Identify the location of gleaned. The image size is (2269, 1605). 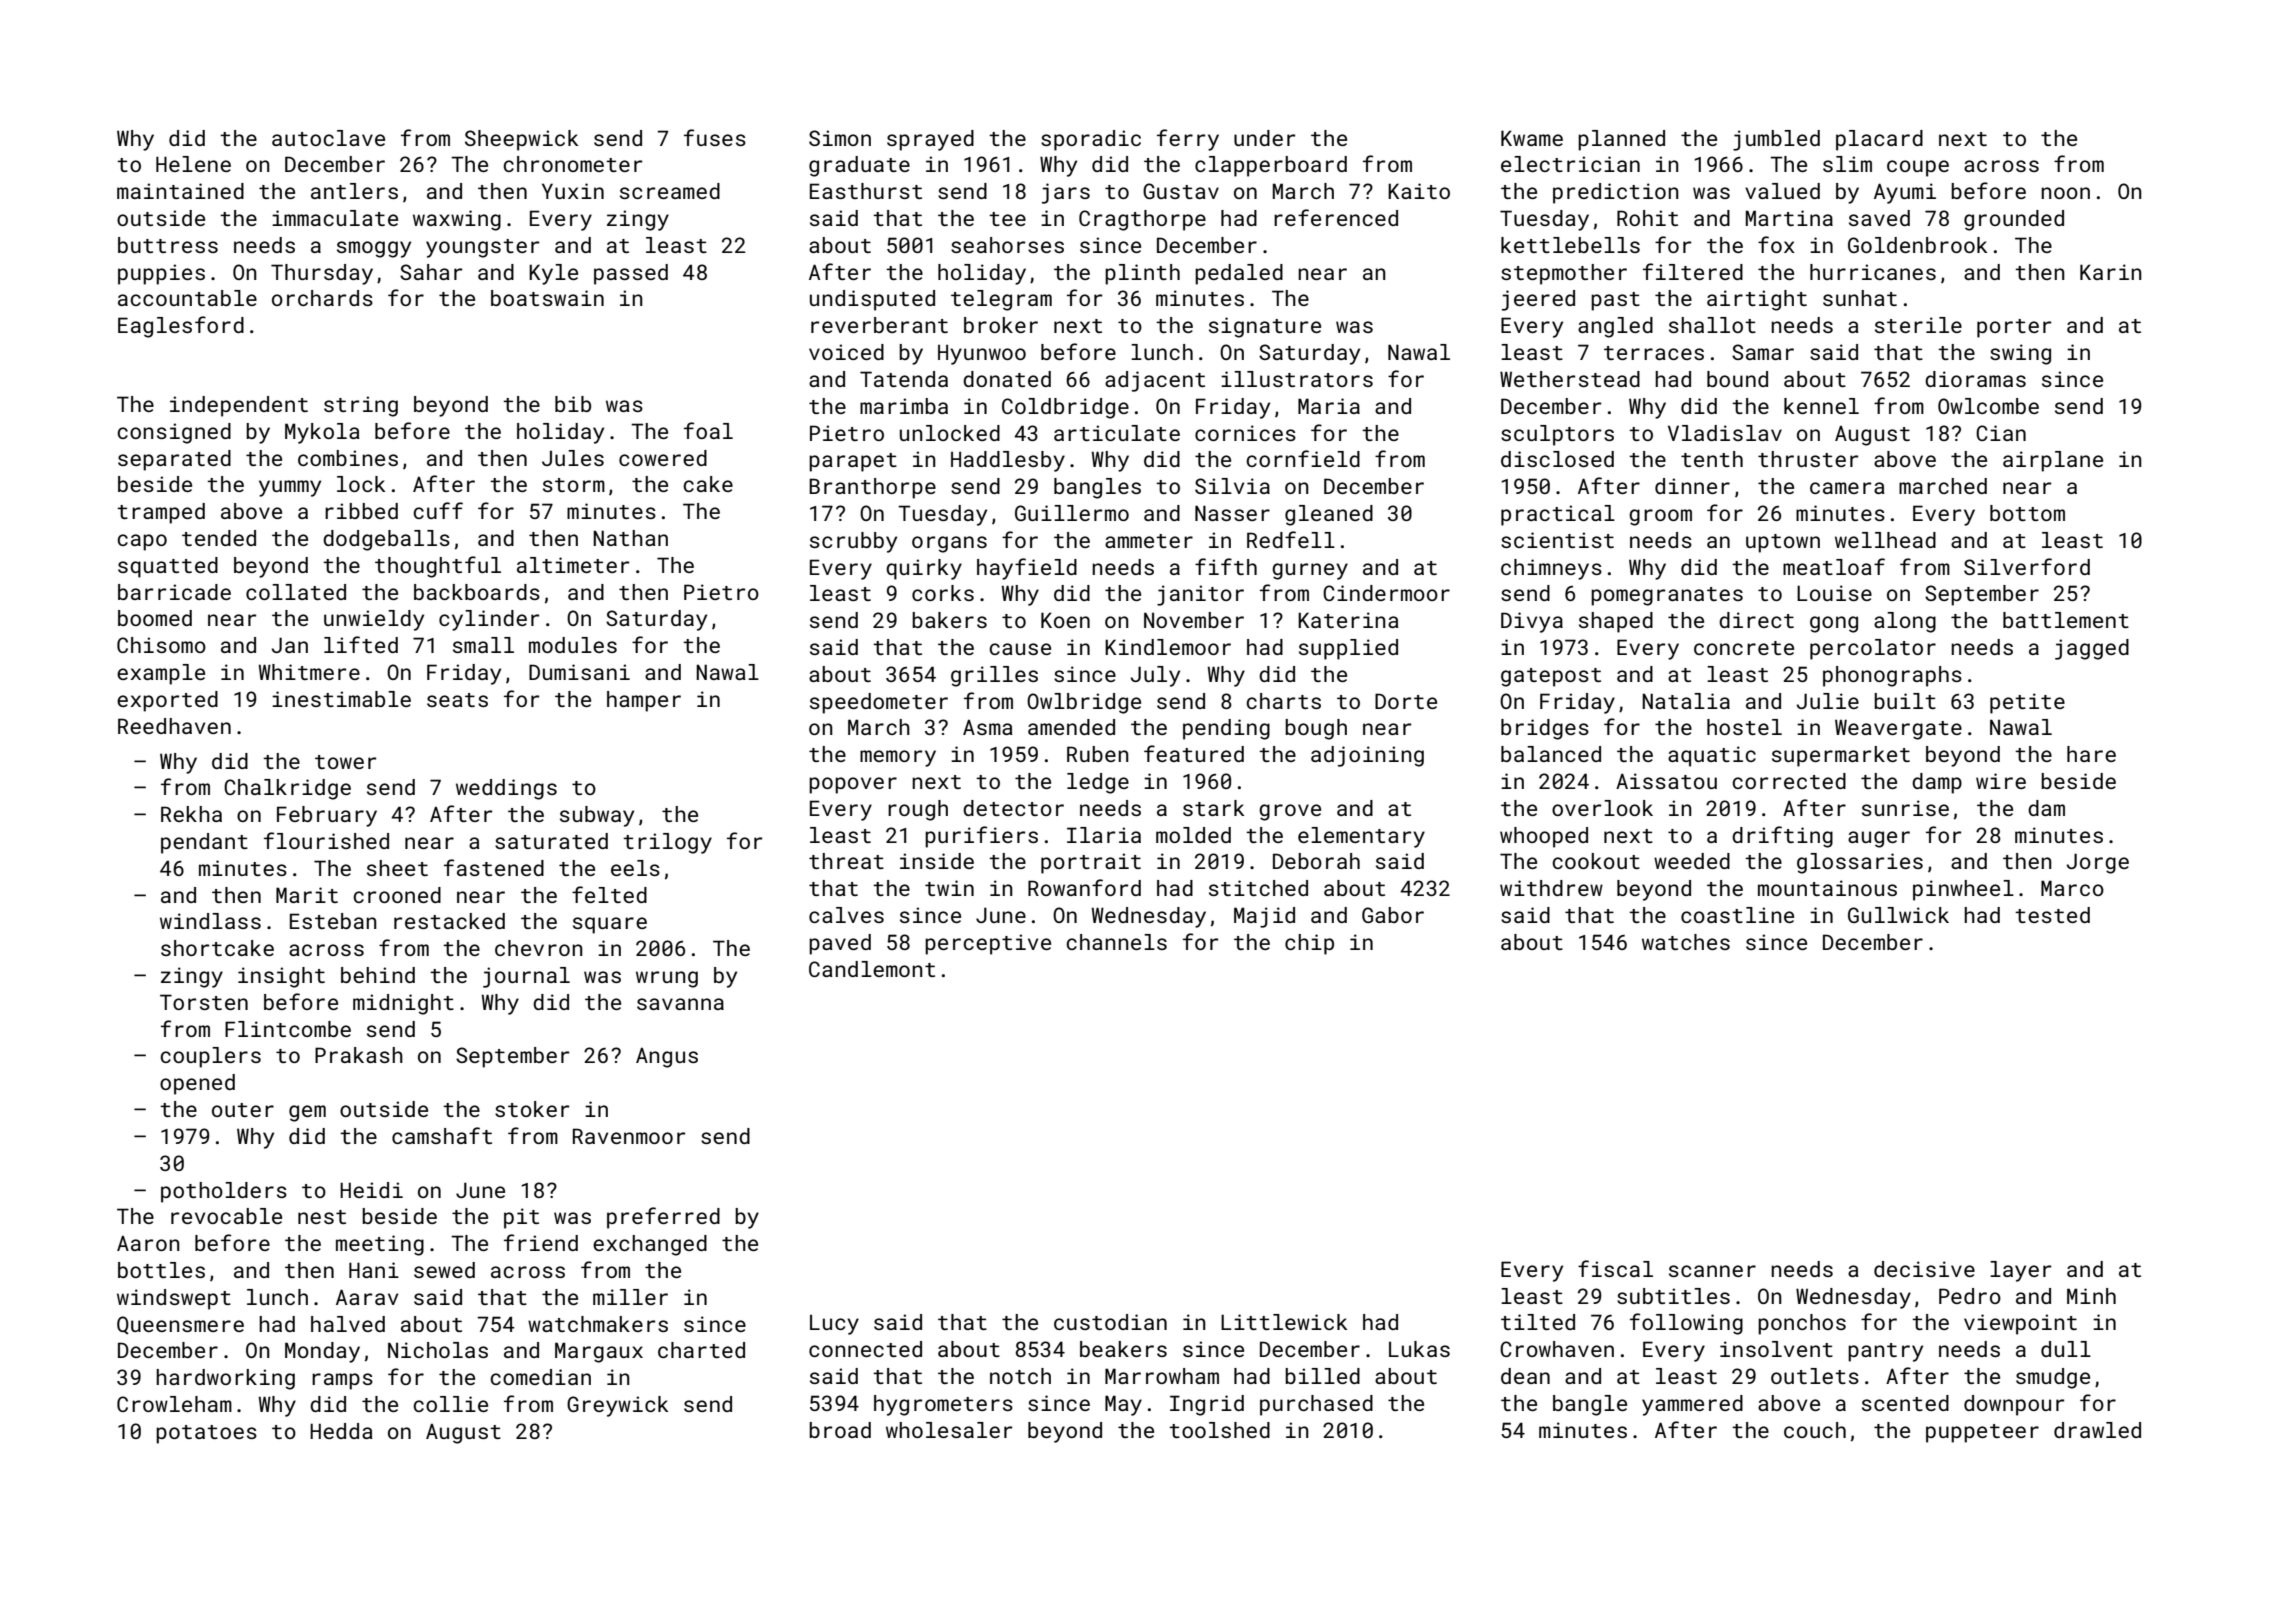
(1329, 515).
